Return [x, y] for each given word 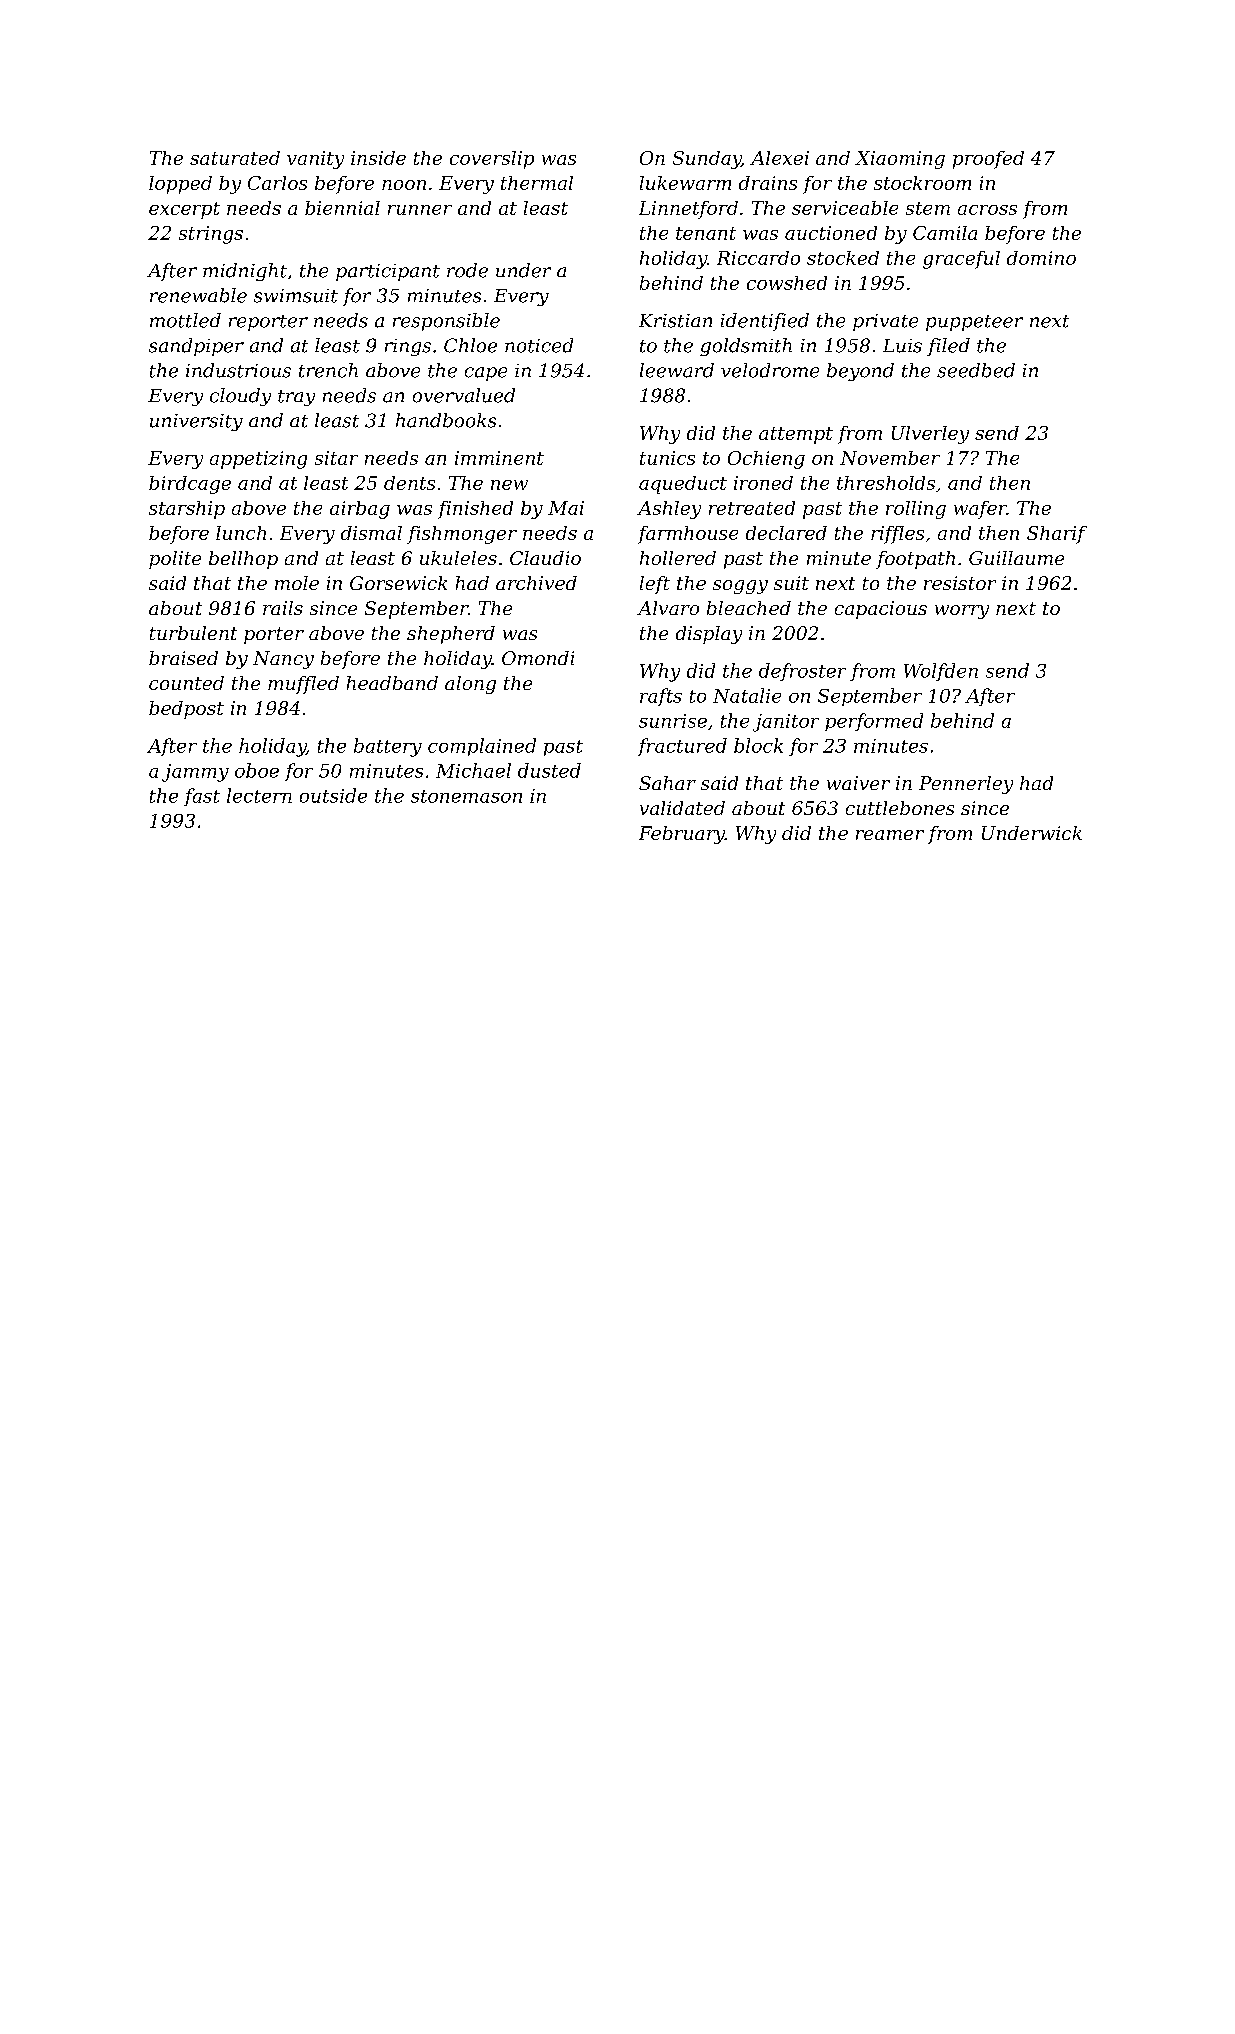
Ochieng [766, 460]
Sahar [667, 783]
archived [536, 583]
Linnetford [688, 210]
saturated [235, 158]
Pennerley [966, 785]
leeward [677, 370]
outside [333, 795]
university [196, 422]
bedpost [186, 710]
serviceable [845, 208]
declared [786, 533]
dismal [371, 533]
